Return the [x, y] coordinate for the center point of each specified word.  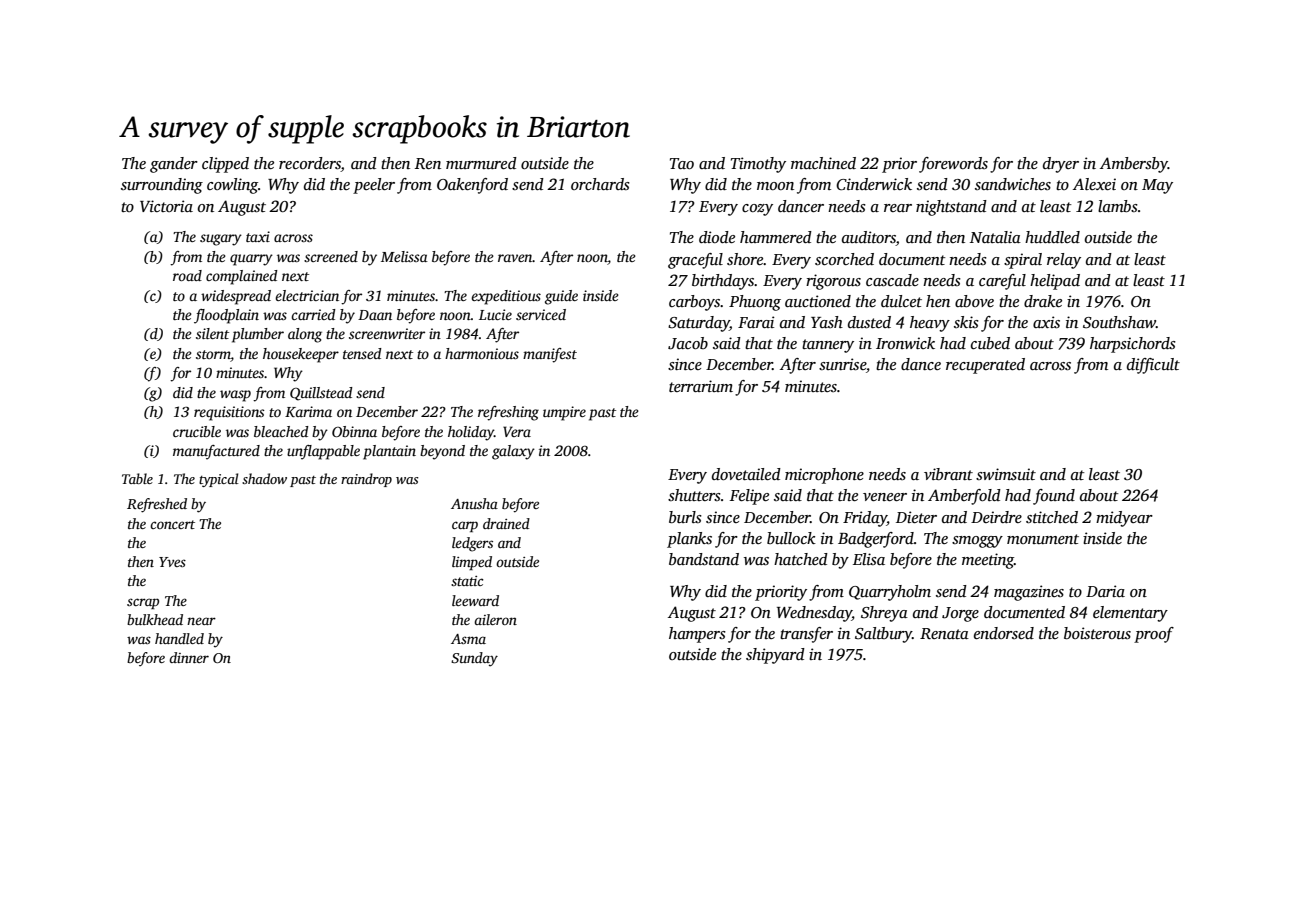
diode [717, 237]
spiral [1023, 261]
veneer [885, 497]
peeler [374, 186]
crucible [197, 431]
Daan [375, 315]
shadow [264, 478]
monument [1043, 539]
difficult [1153, 366]
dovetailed [746, 474]
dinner [189, 657]
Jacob [688, 343]
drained [506, 523]
